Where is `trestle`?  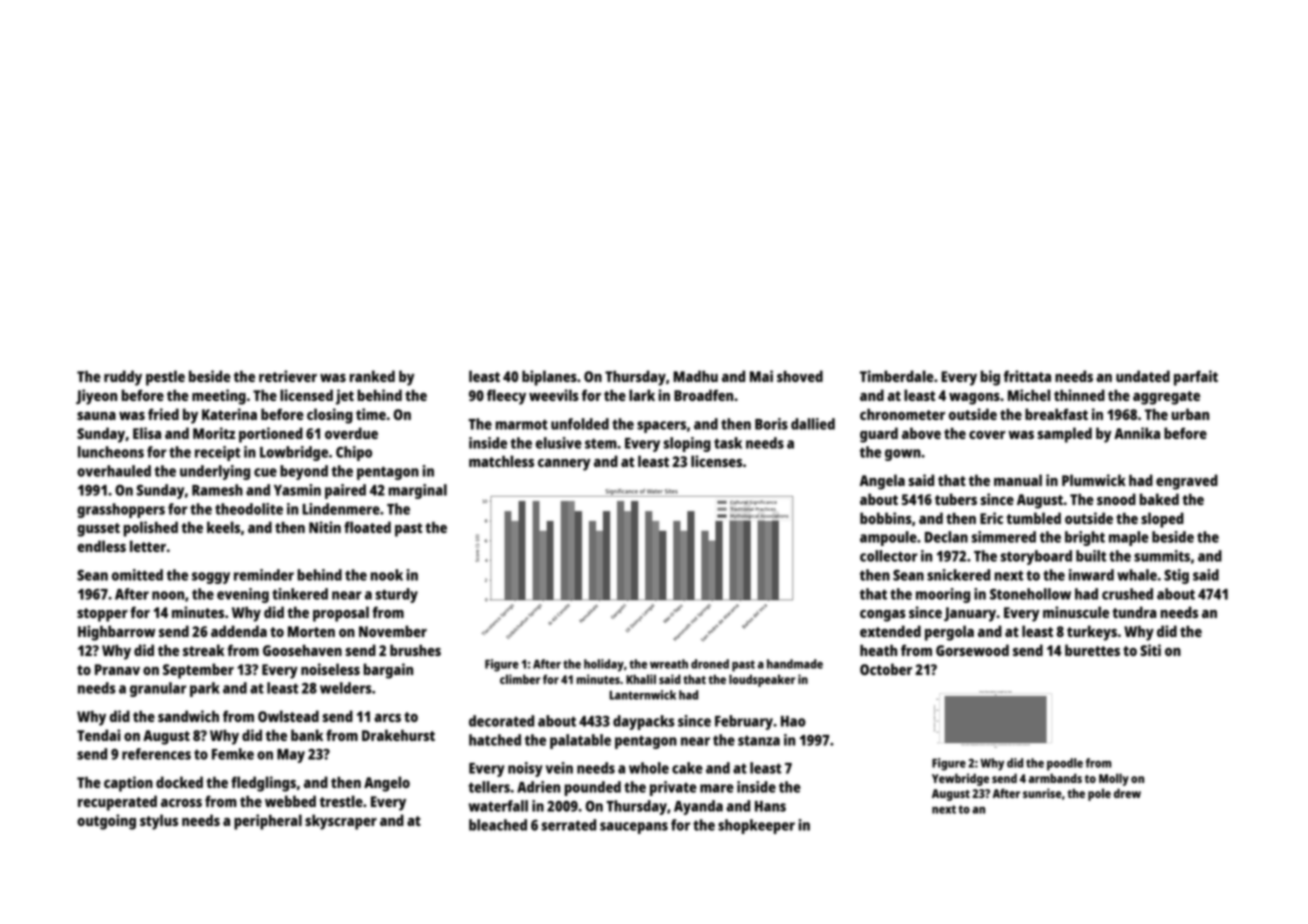 trestle is located at coordinates (341, 801).
